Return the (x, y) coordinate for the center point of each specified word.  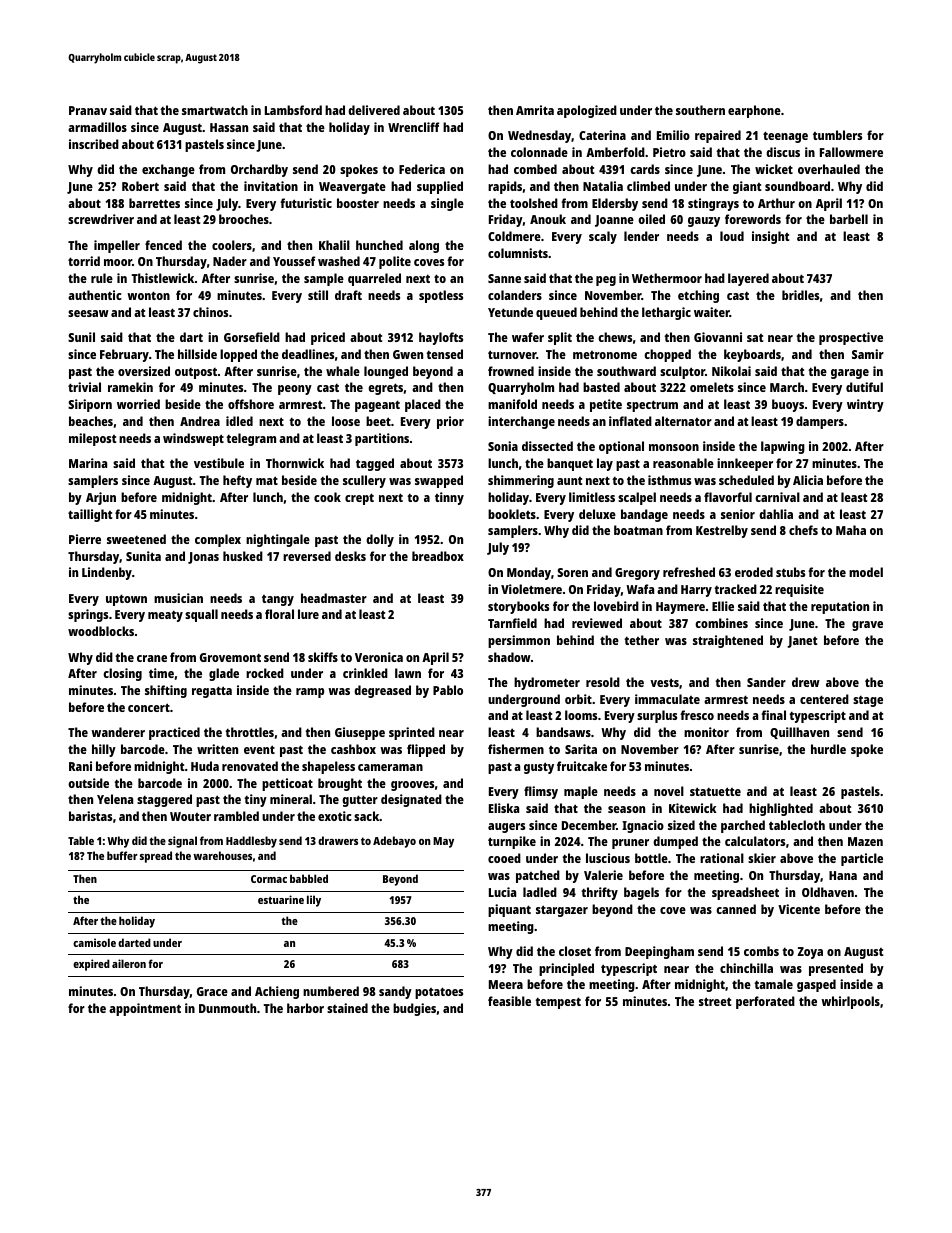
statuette (715, 791)
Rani (80, 766)
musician (178, 598)
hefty (237, 481)
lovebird (616, 606)
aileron (129, 963)
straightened (728, 641)
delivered (374, 110)
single (447, 204)
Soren (572, 572)
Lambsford (293, 110)
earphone (754, 111)
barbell (849, 219)
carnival (777, 497)
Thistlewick (163, 278)
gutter (360, 801)
